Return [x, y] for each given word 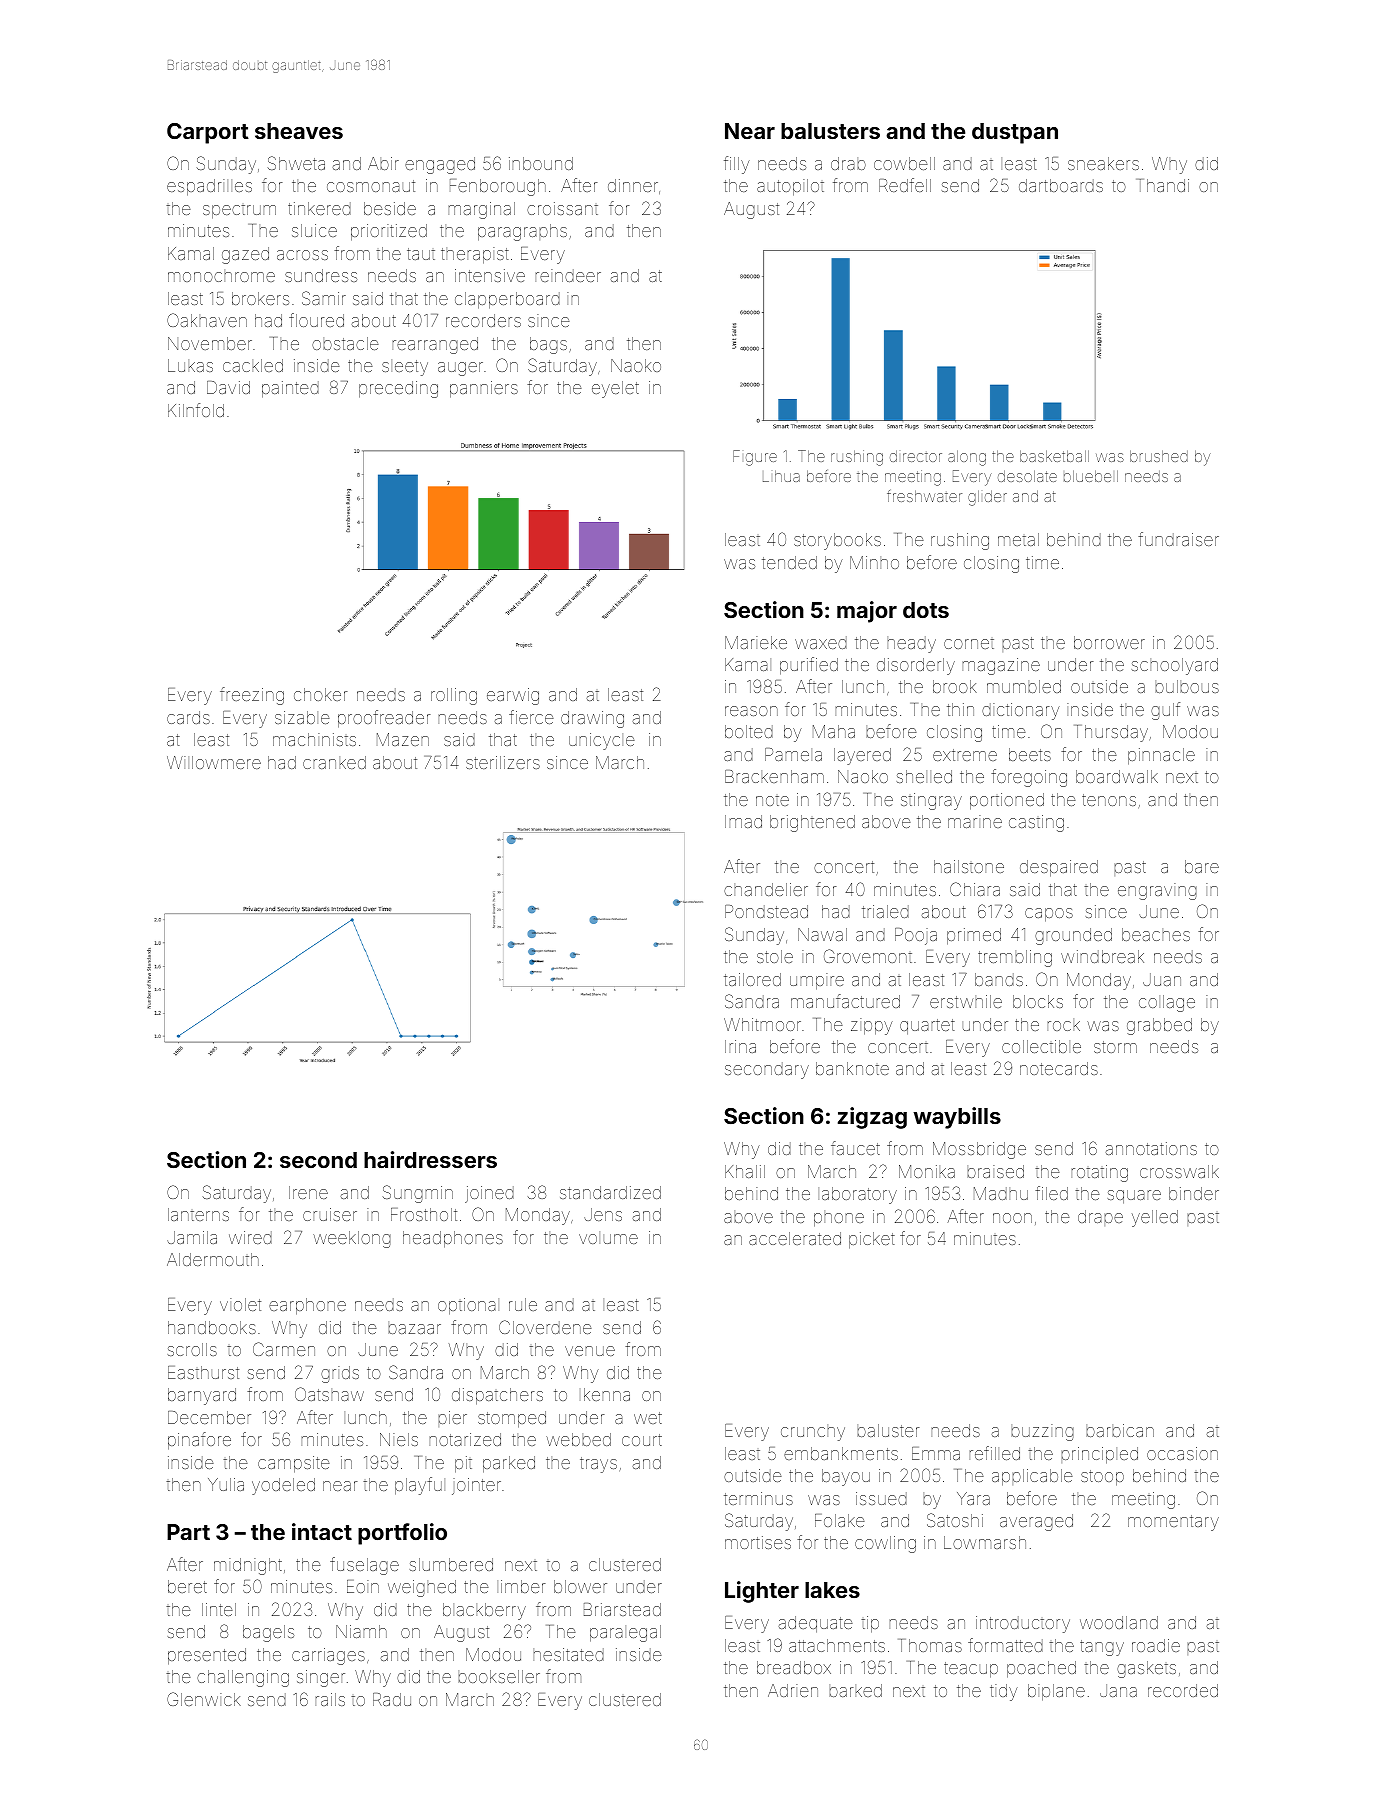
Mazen [403, 739]
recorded [1183, 1690]
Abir [383, 163]
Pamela [793, 754]
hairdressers [430, 1159]
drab [848, 163]
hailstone [969, 866]
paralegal [625, 1633]
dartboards [1061, 185]
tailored [752, 979]
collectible [1041, 1046]
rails [330, 1699]
